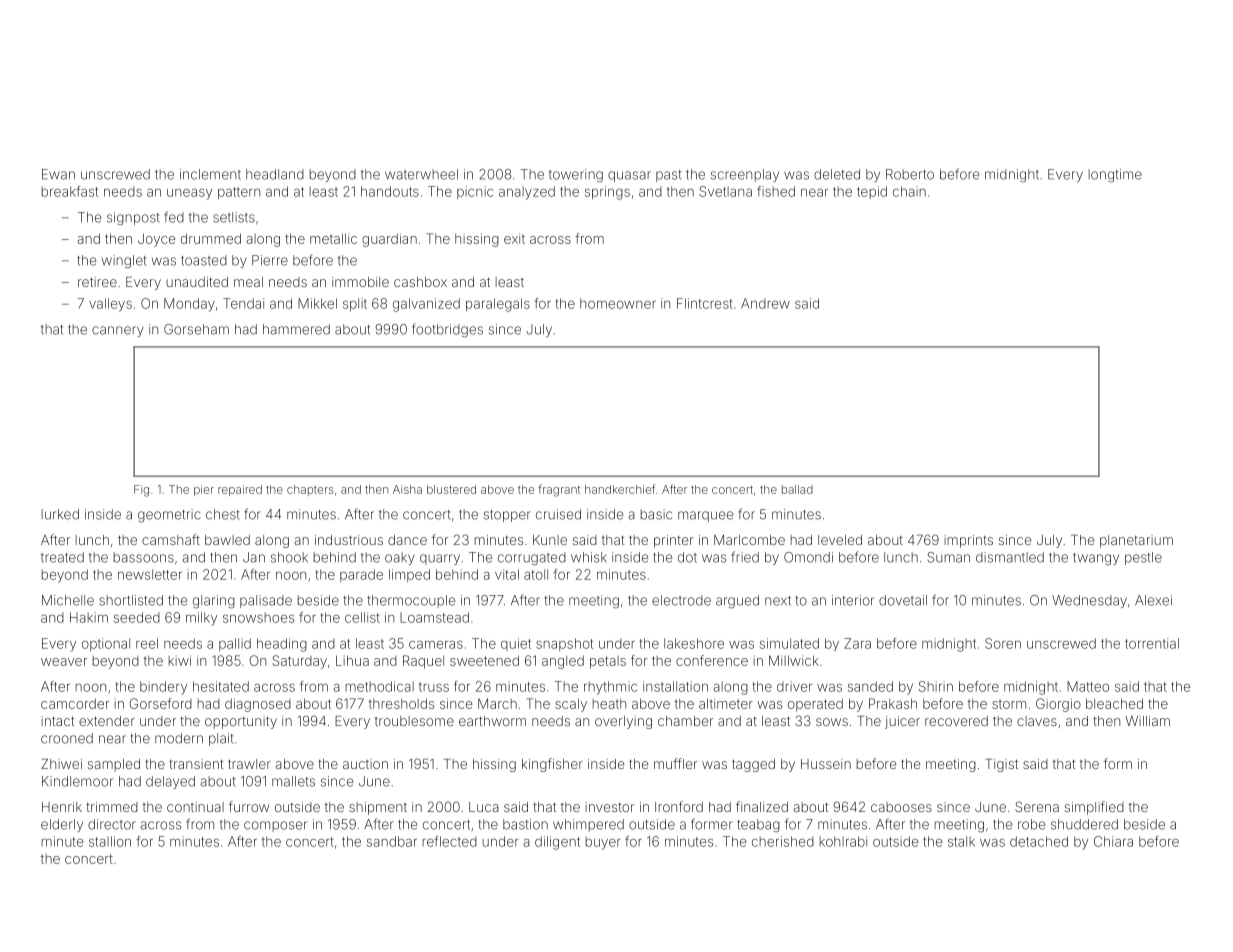  Describe the element at coordinates (310, 490) in the screenshot. I see `chapters` at that location.
